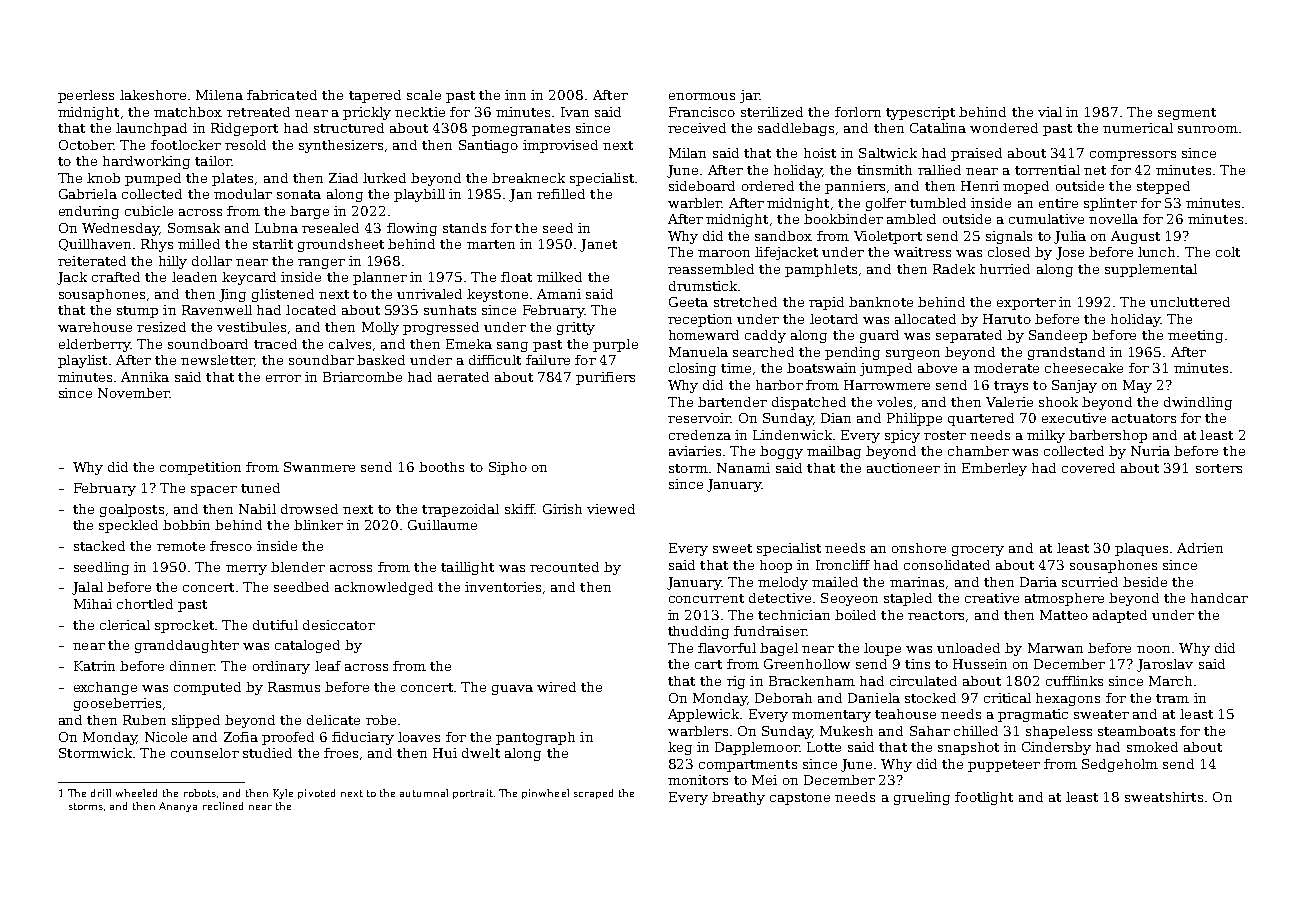 Image resolution: width=1308 pixels, height=924 pixels. I want to click on compressors, so click(1133, 156).
